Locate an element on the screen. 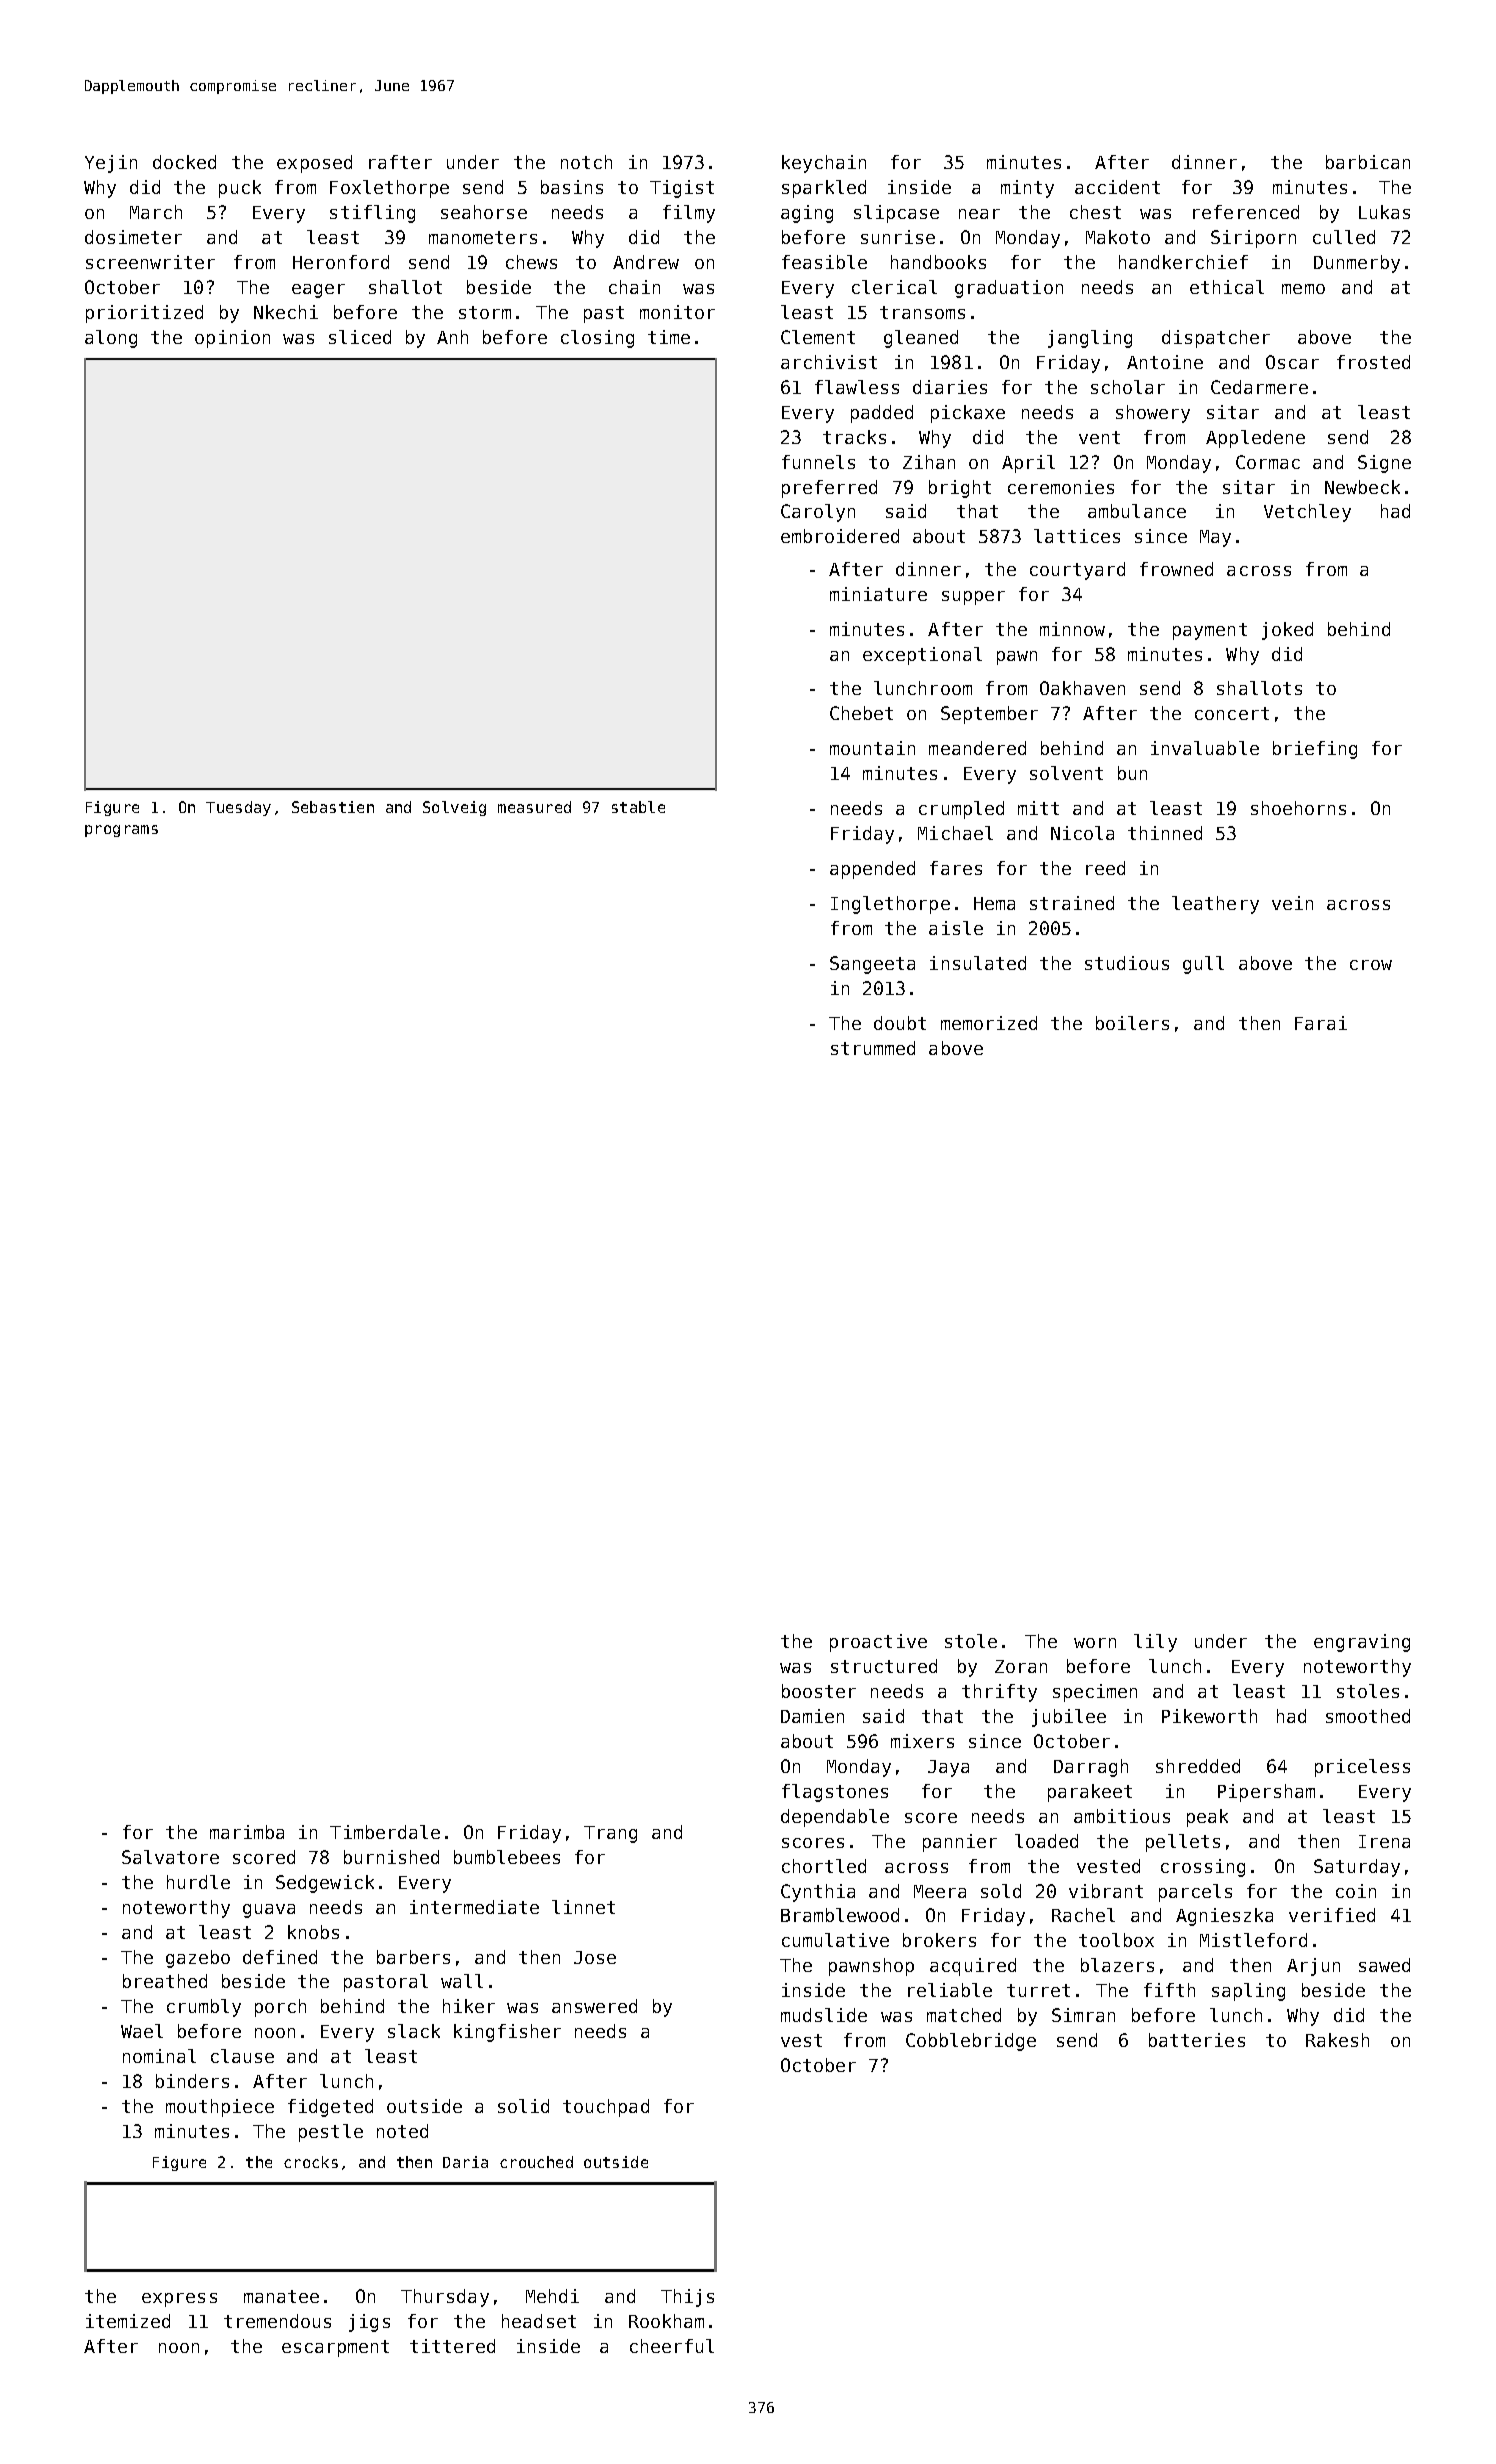 Image resolution: width=1496 pixels, height=2464 pixels. frowned is located at coordinates (1176, 569).
